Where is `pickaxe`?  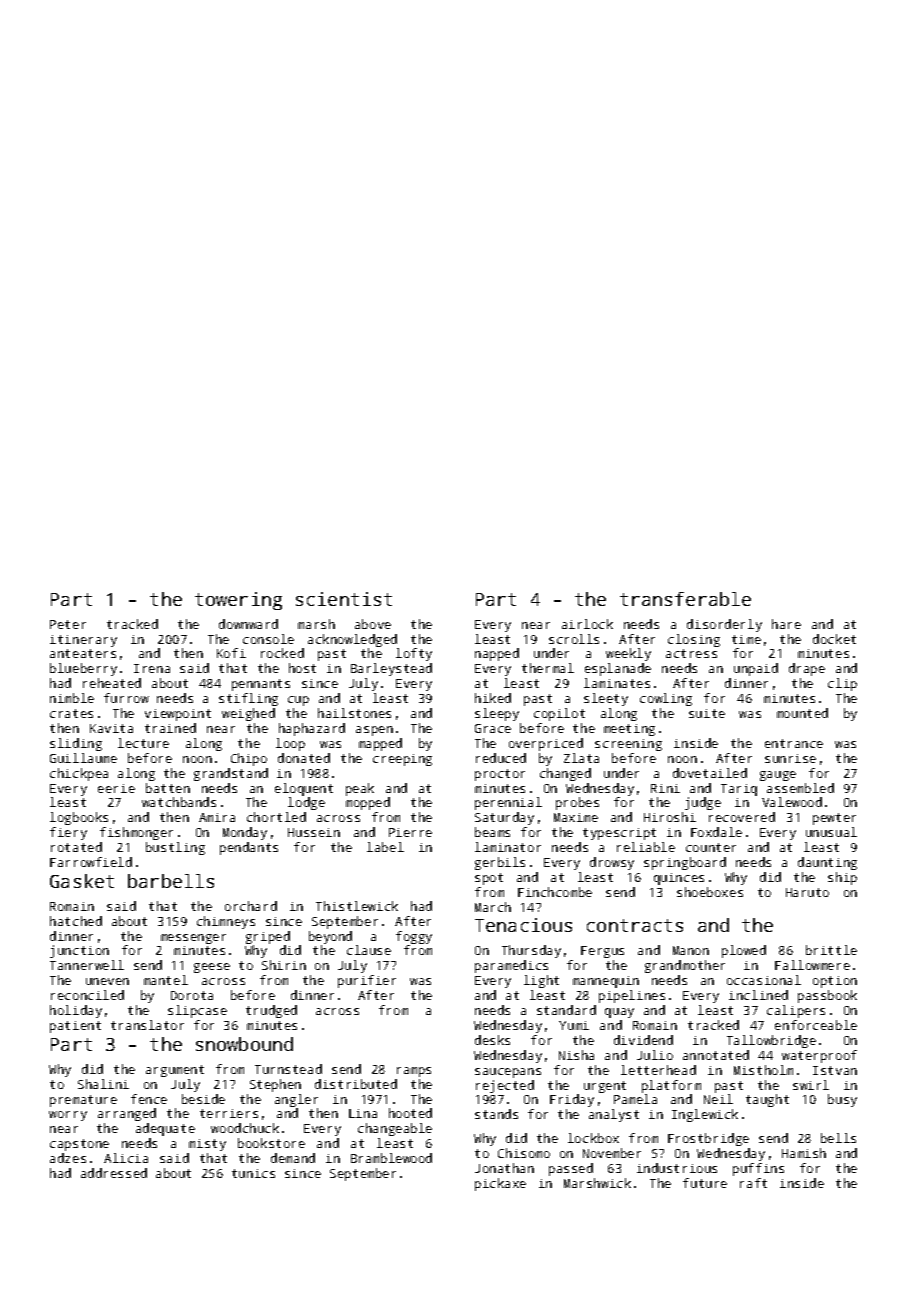 pickaxe is located at coordinates (500, 1184).
